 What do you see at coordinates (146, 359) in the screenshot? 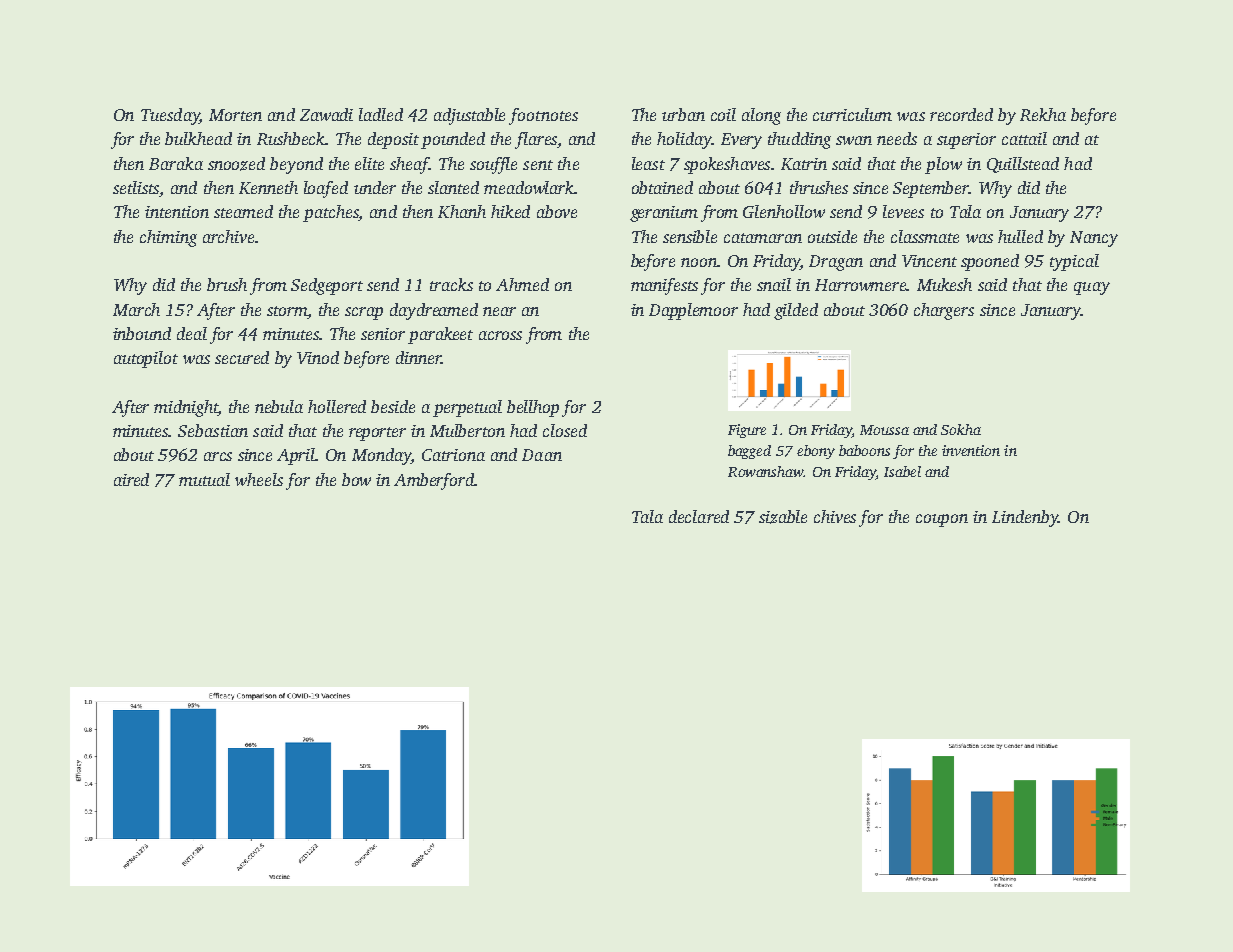
I see `autopilot` at bounding box center [146, 359].
